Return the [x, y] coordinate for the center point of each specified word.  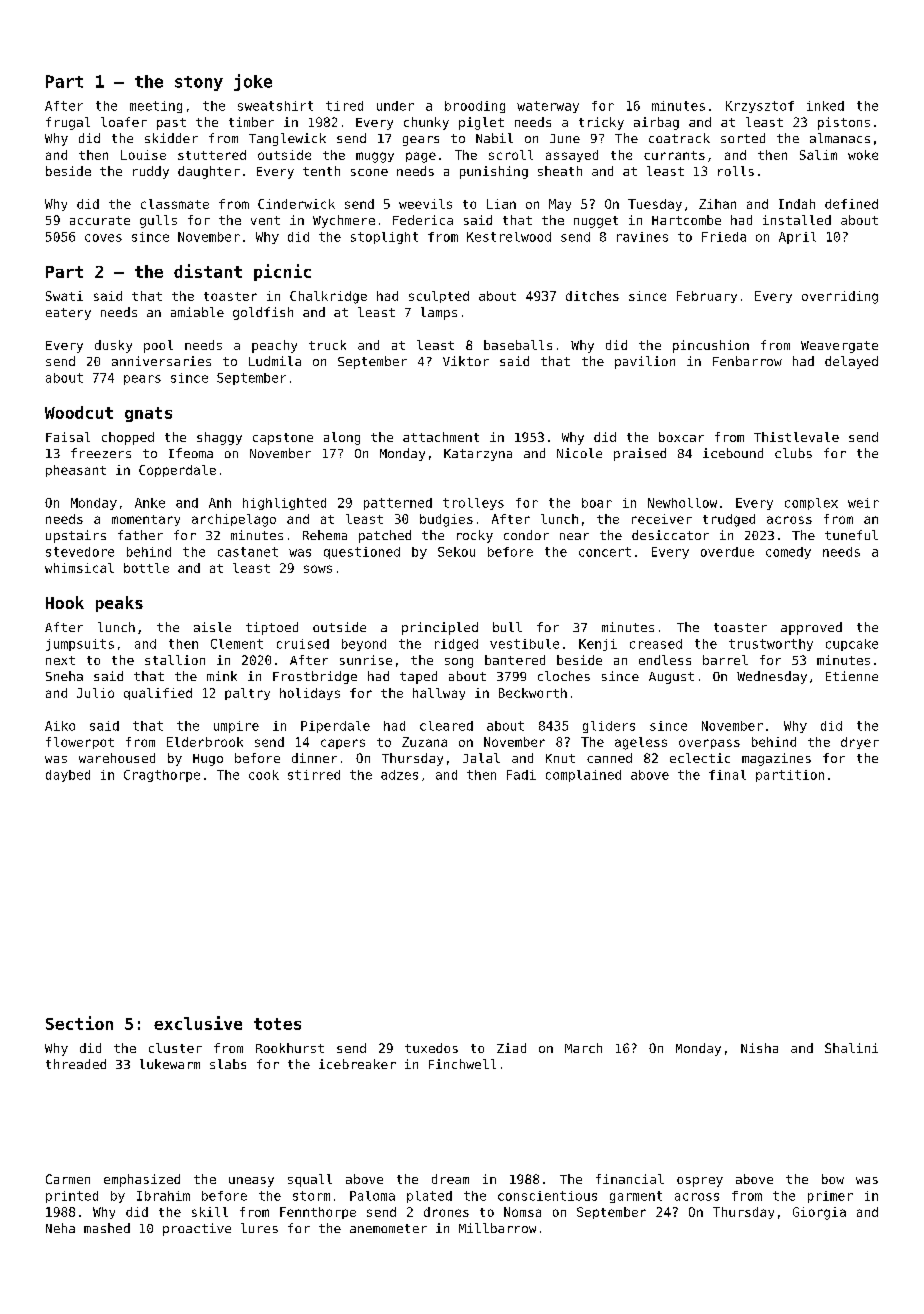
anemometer [388, 1228]
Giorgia [819, 1213]
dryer [860, 743]
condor [526, 535]
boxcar [681, 437]
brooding [475, 107]
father [140, 535]
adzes [399, 775]
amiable [197, 312]
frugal [68, 123]
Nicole [579, 453]
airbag [656, 123]
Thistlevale [796, 437]
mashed [107, 1228]
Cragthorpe [162, 776]
